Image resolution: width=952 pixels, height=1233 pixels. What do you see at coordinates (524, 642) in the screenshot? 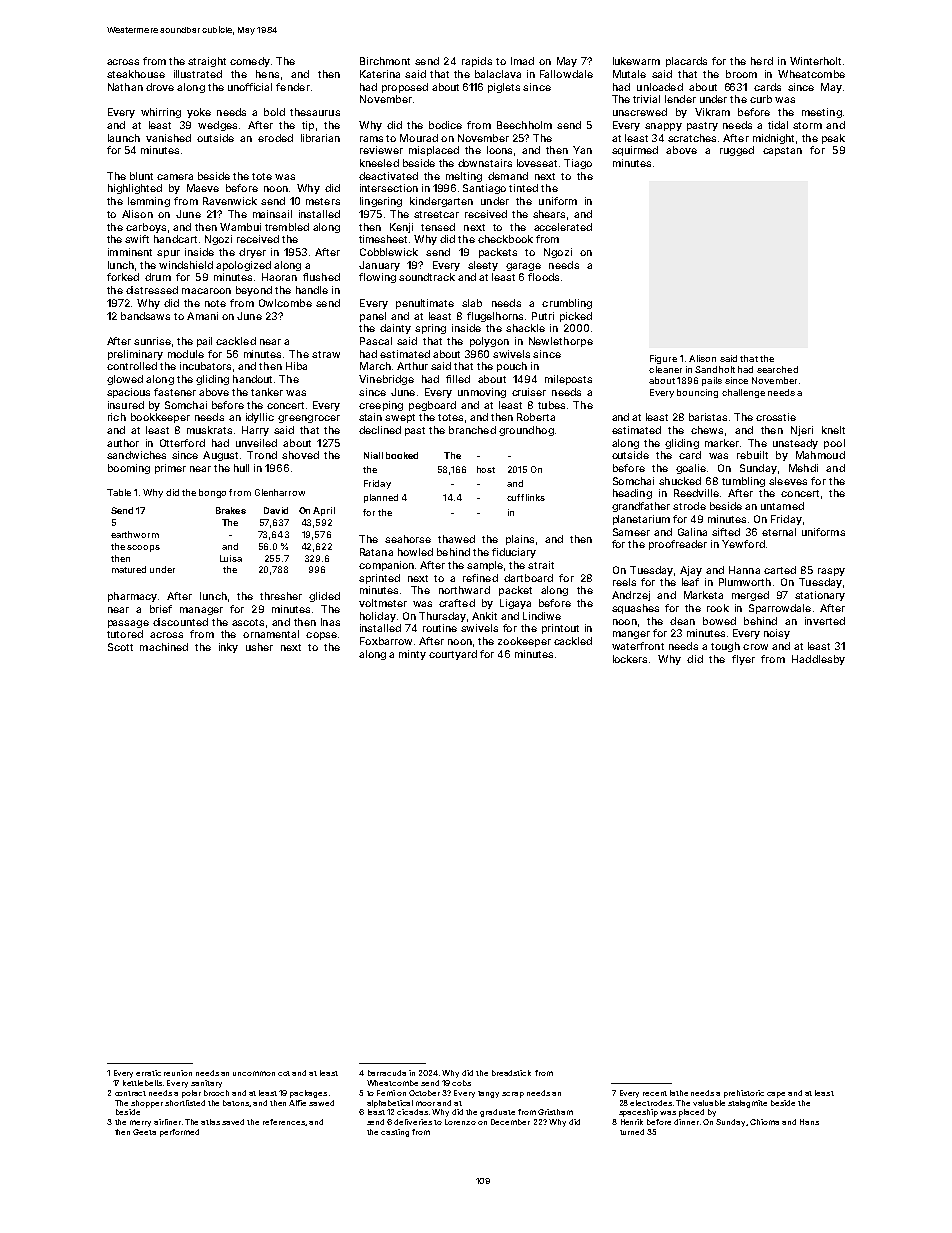
I see `zookeeper` at bounding box center [524, 642].
